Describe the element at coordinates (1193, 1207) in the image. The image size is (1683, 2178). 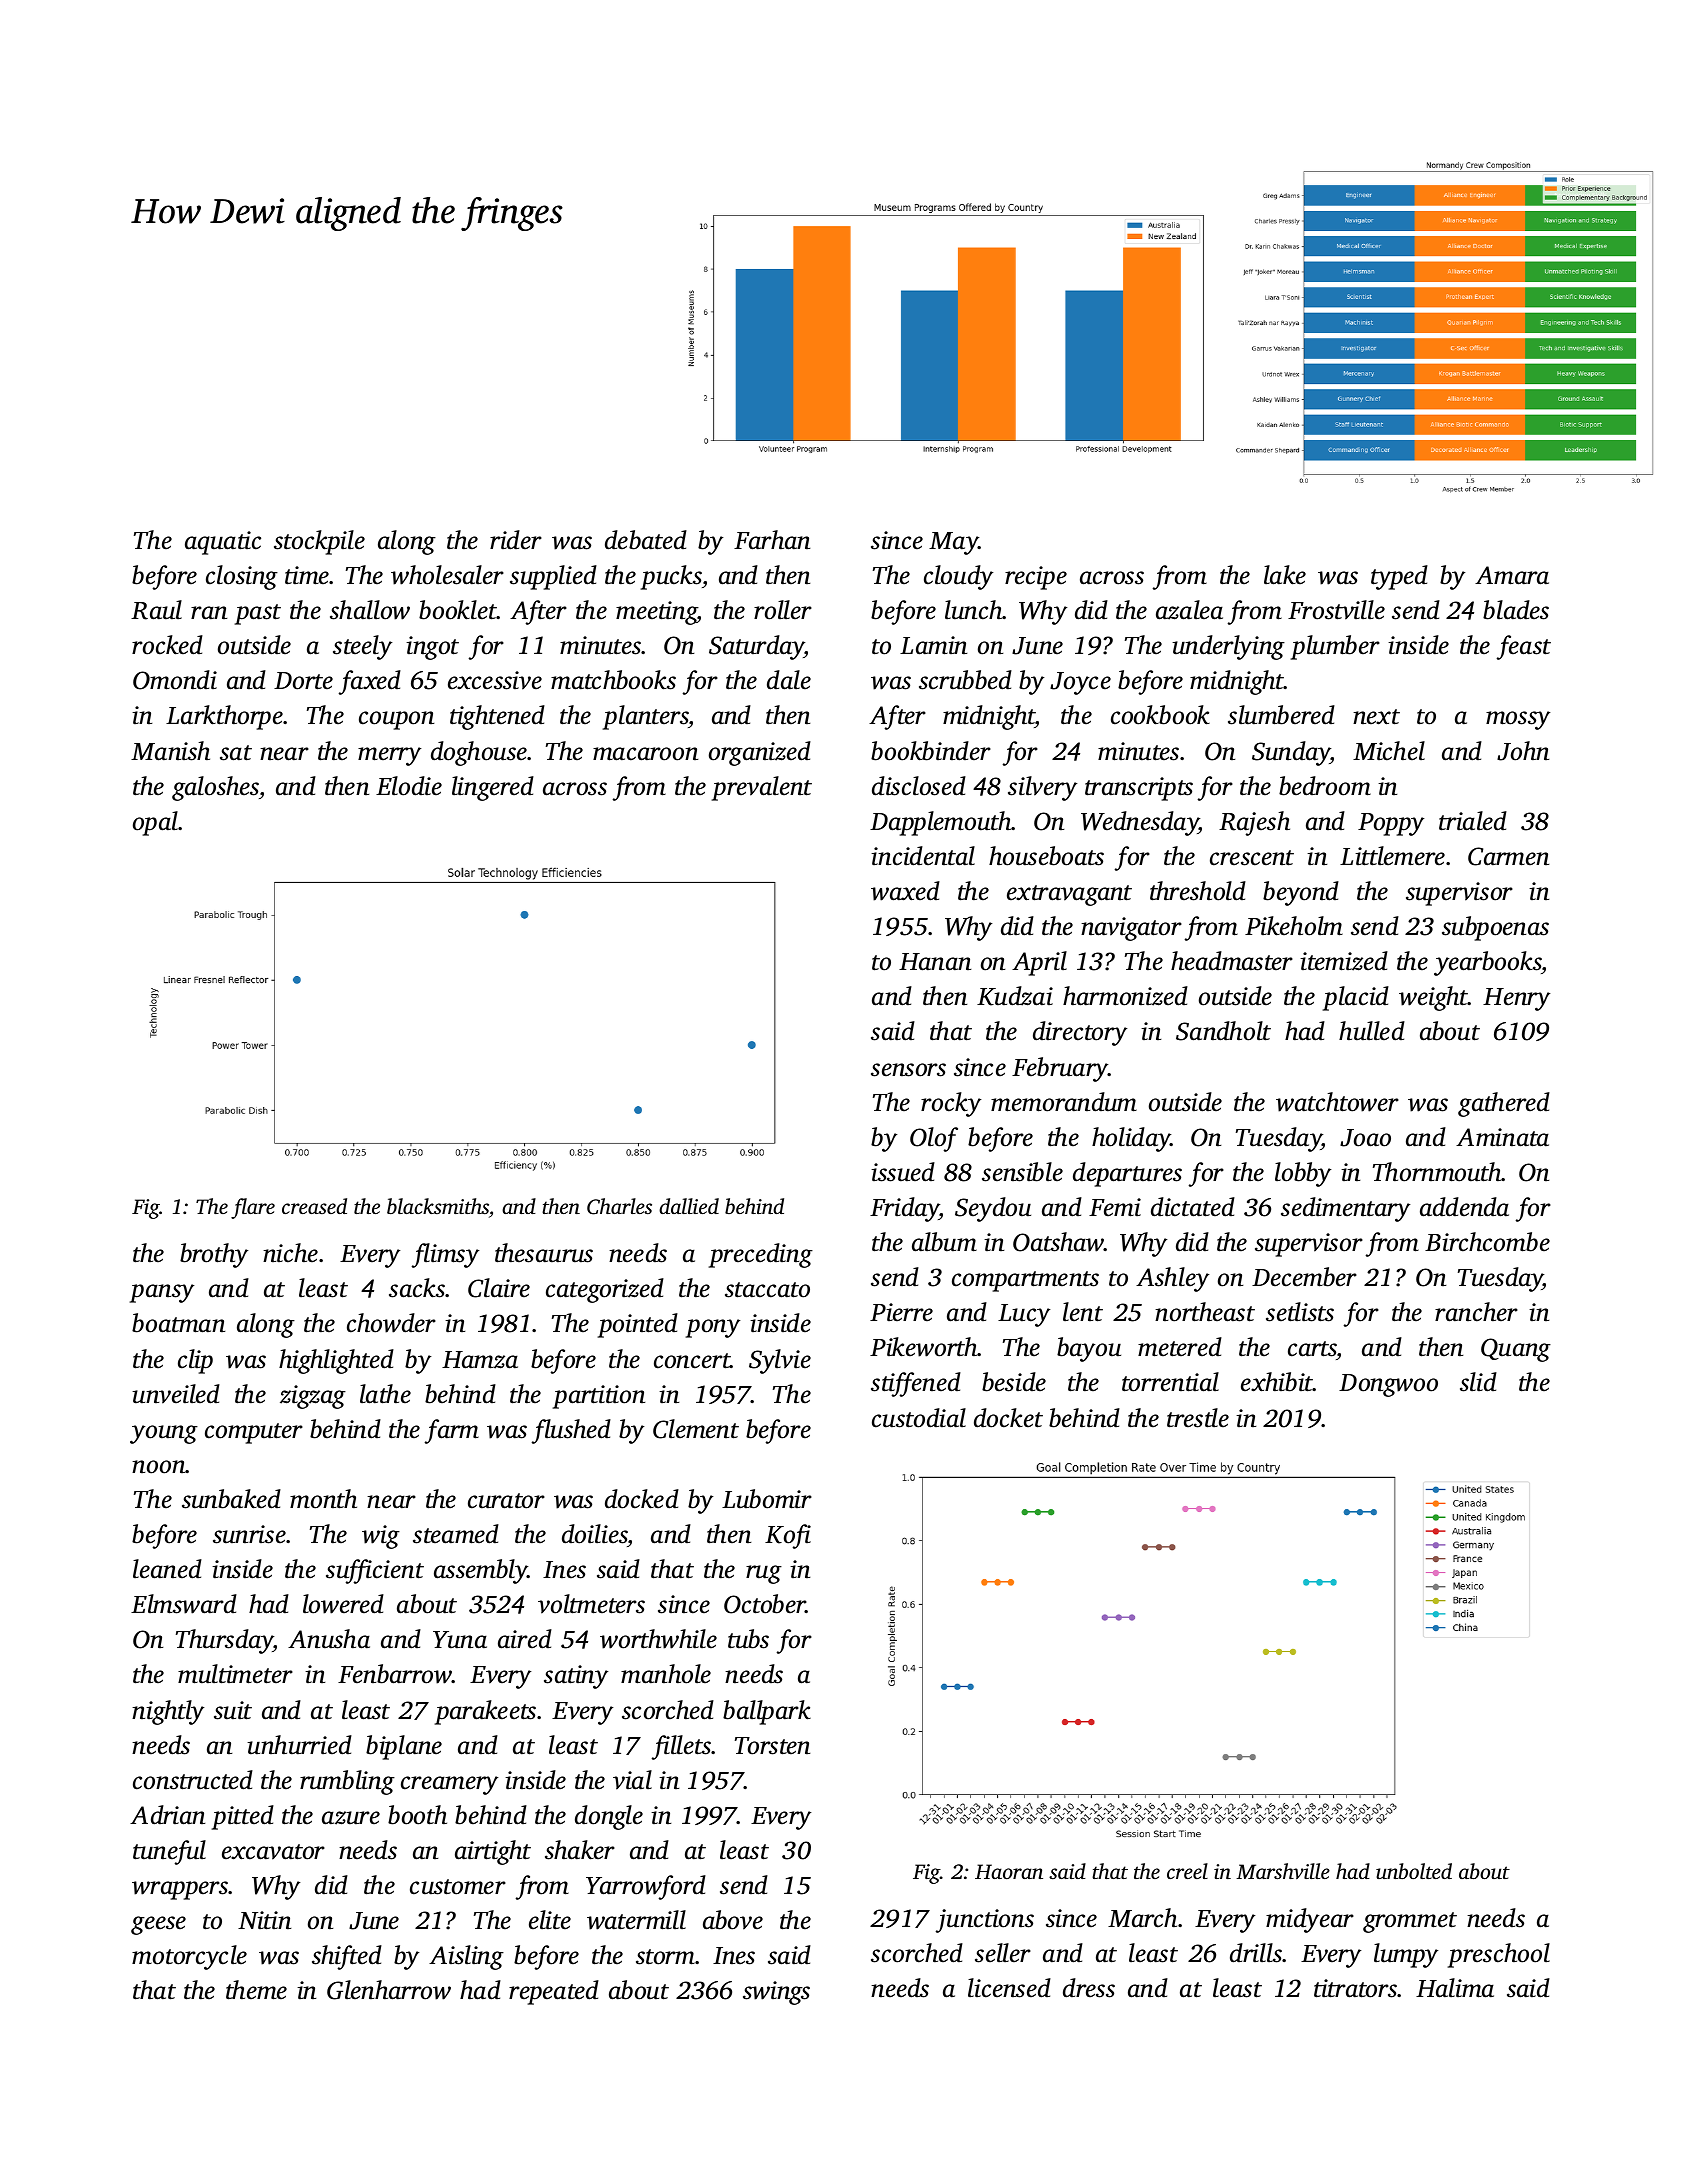
I see `dictated` at that location.
